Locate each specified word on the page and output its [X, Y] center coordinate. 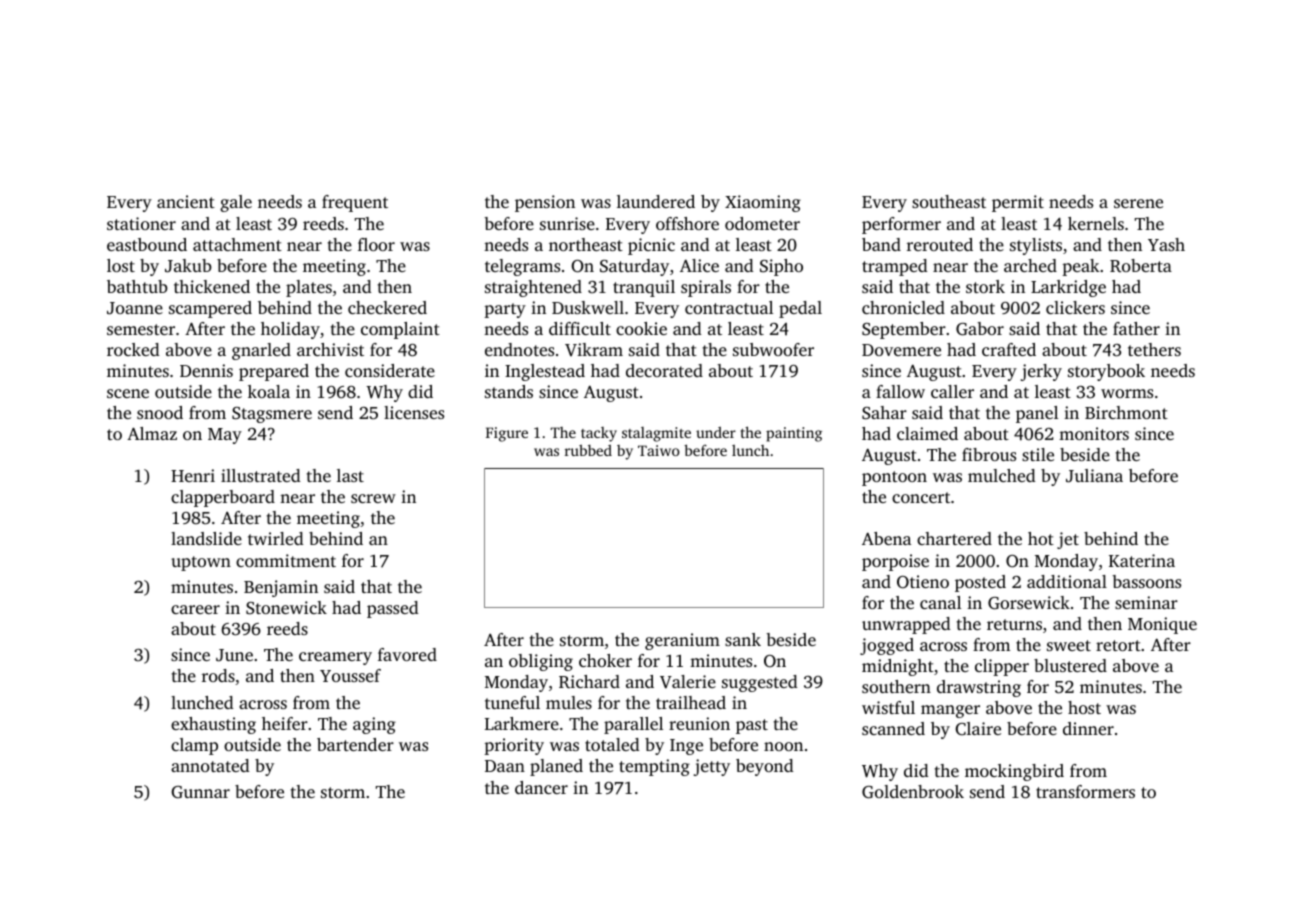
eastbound [147, 244]
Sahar [884, 413]
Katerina [1142, 560]
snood [160, 412]
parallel [633, 725]
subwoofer [773, 349]
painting [794, 434]
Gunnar [200, 792]
